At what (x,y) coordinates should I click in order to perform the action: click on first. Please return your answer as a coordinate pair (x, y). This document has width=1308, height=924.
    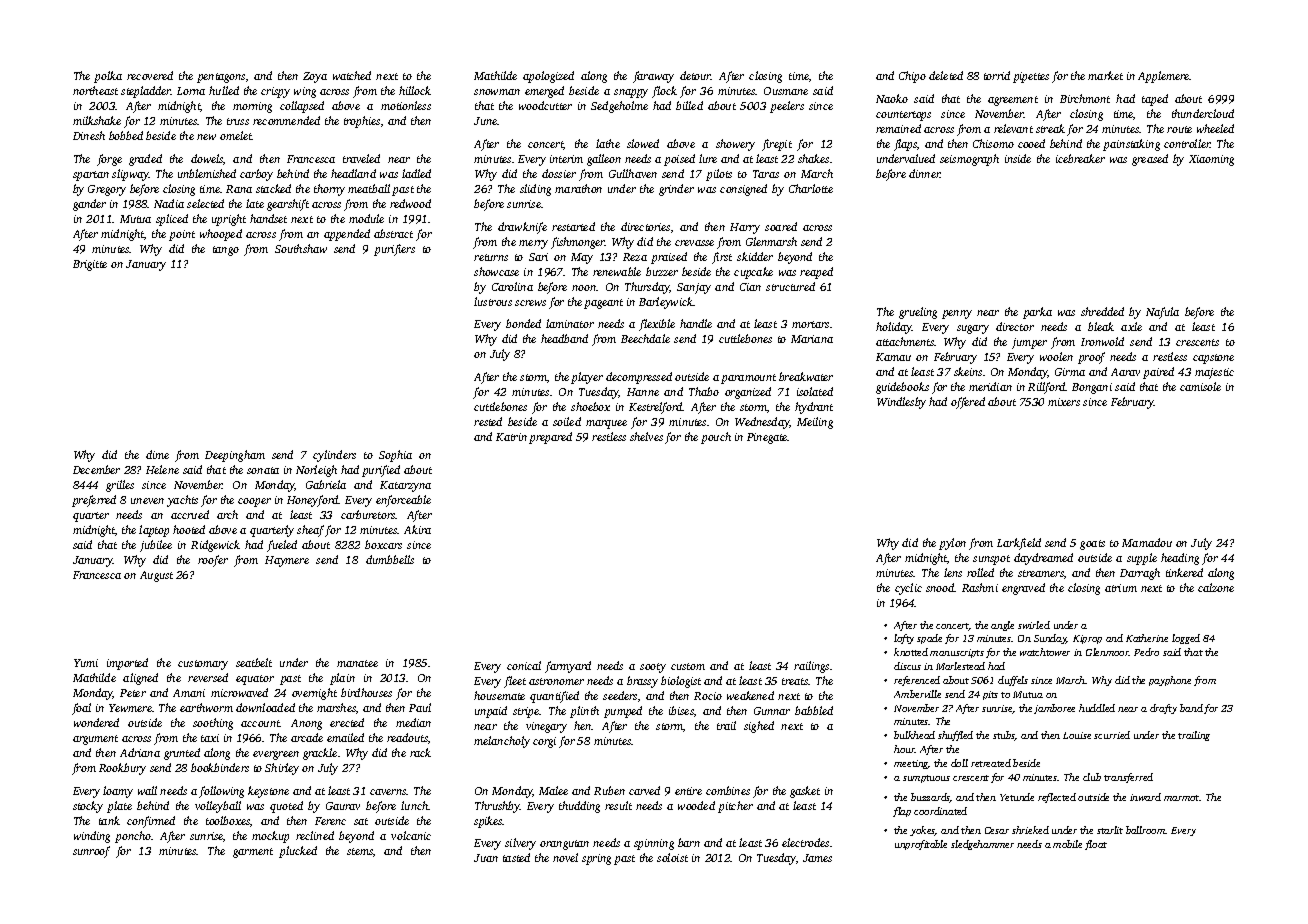
    Looking at the image, I should click on (722, 258).
